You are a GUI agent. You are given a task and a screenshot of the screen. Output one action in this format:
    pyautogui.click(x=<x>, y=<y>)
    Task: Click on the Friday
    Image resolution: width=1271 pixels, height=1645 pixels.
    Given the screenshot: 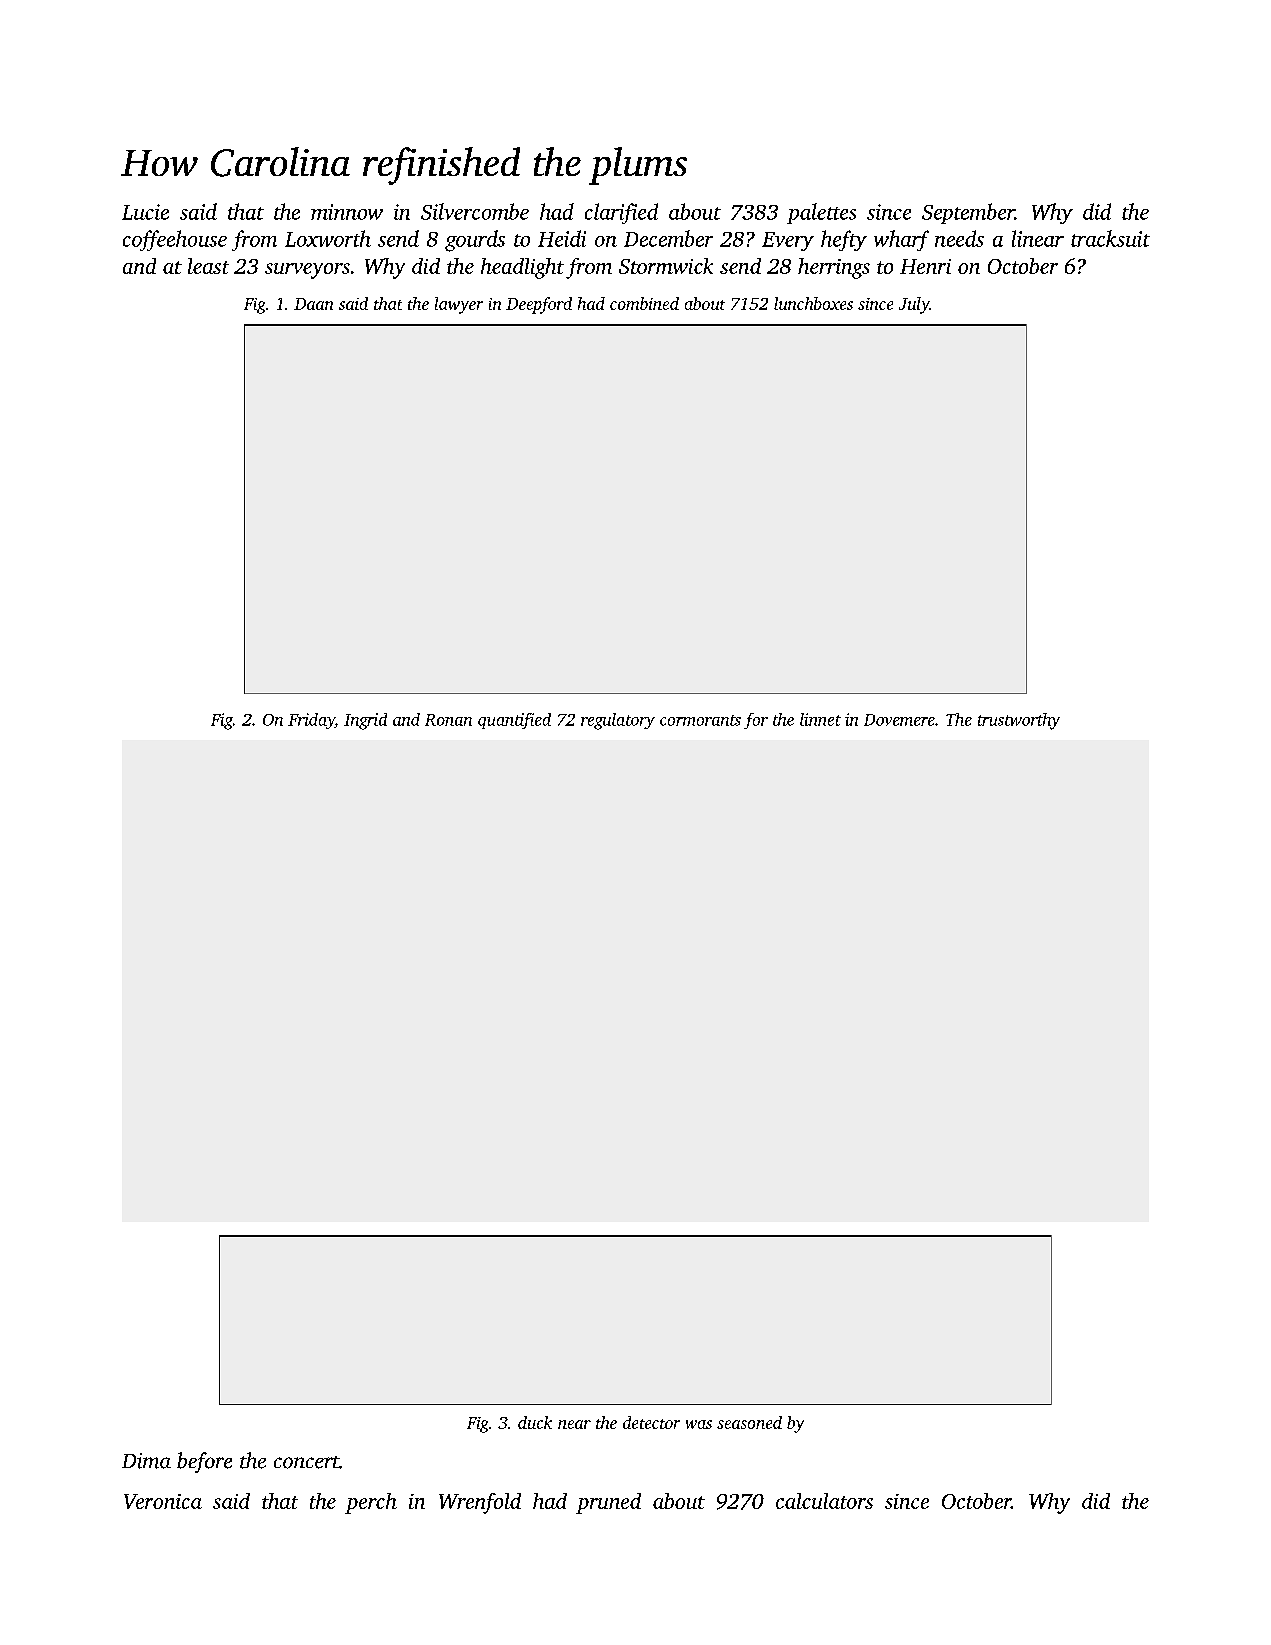 What is the action you would take?
    pyautogui.click(x=311, y=721)
